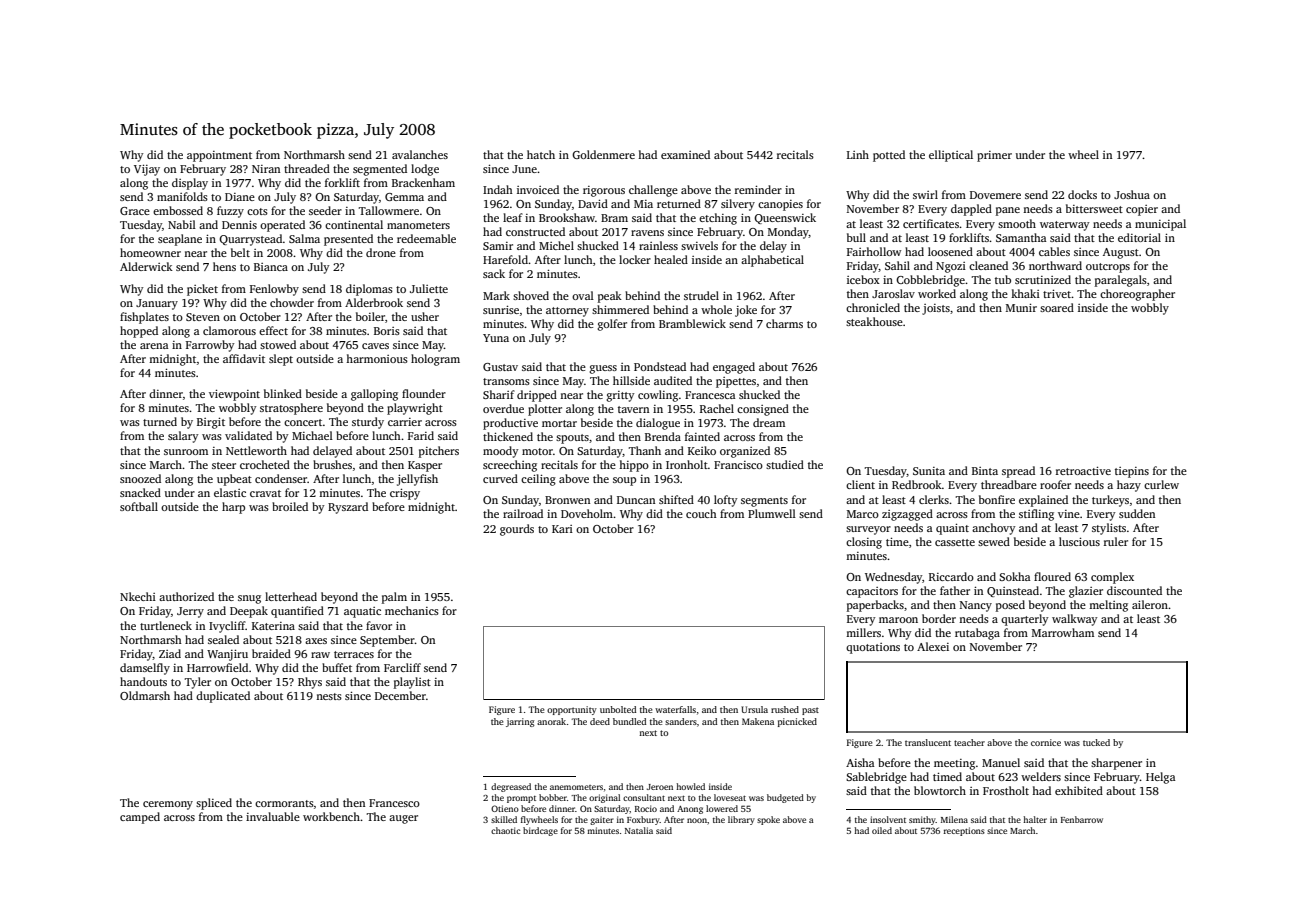 This page has height=924, width=1308. I want to click on Harefold, so click(506, 259).
